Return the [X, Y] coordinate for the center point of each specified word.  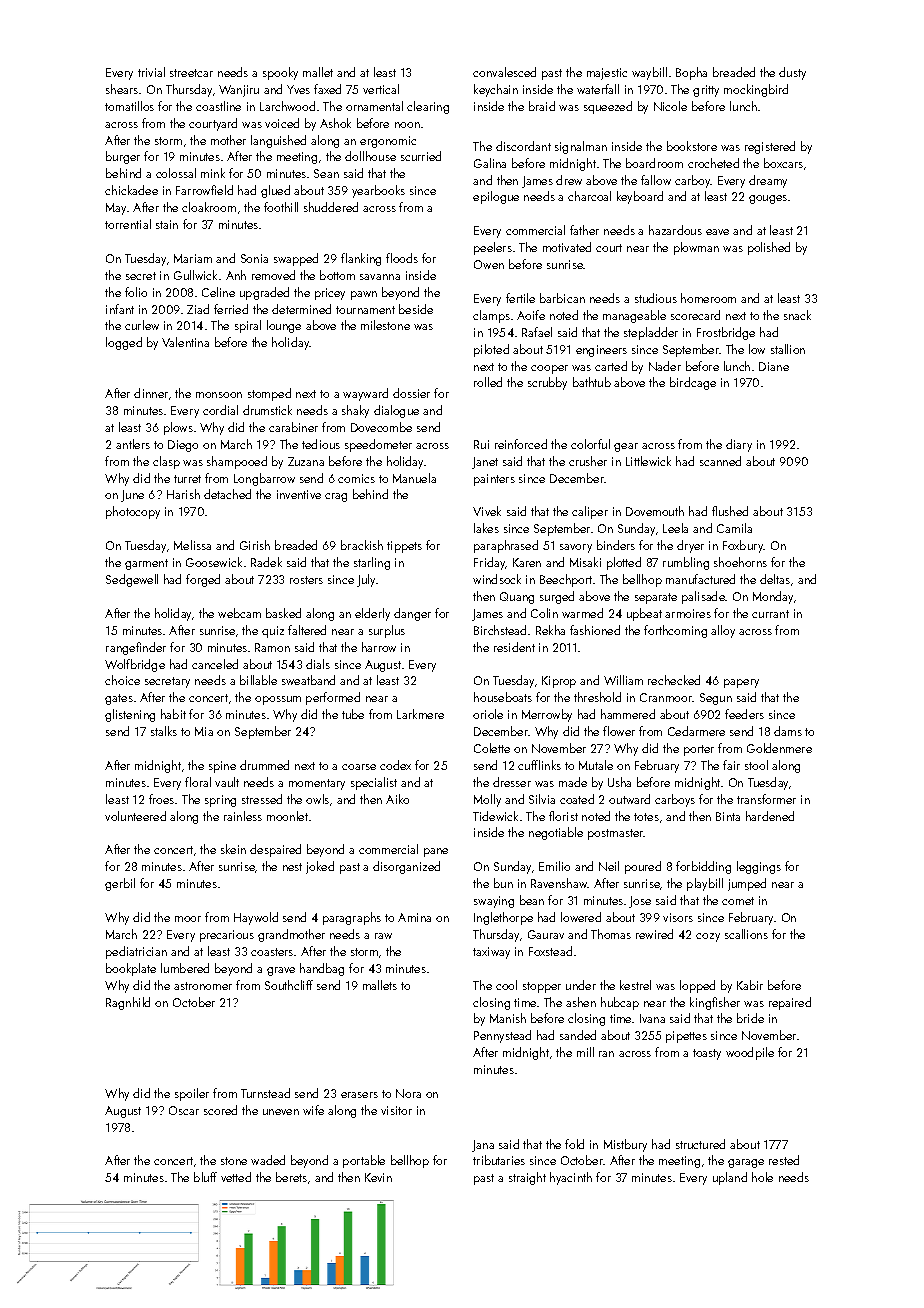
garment [146, 564]
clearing [428, 107]
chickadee [131, 190]
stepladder [651, 333]
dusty [792, 73]
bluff [205, 1177]
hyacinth [571, 1178]
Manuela [414, 478]
